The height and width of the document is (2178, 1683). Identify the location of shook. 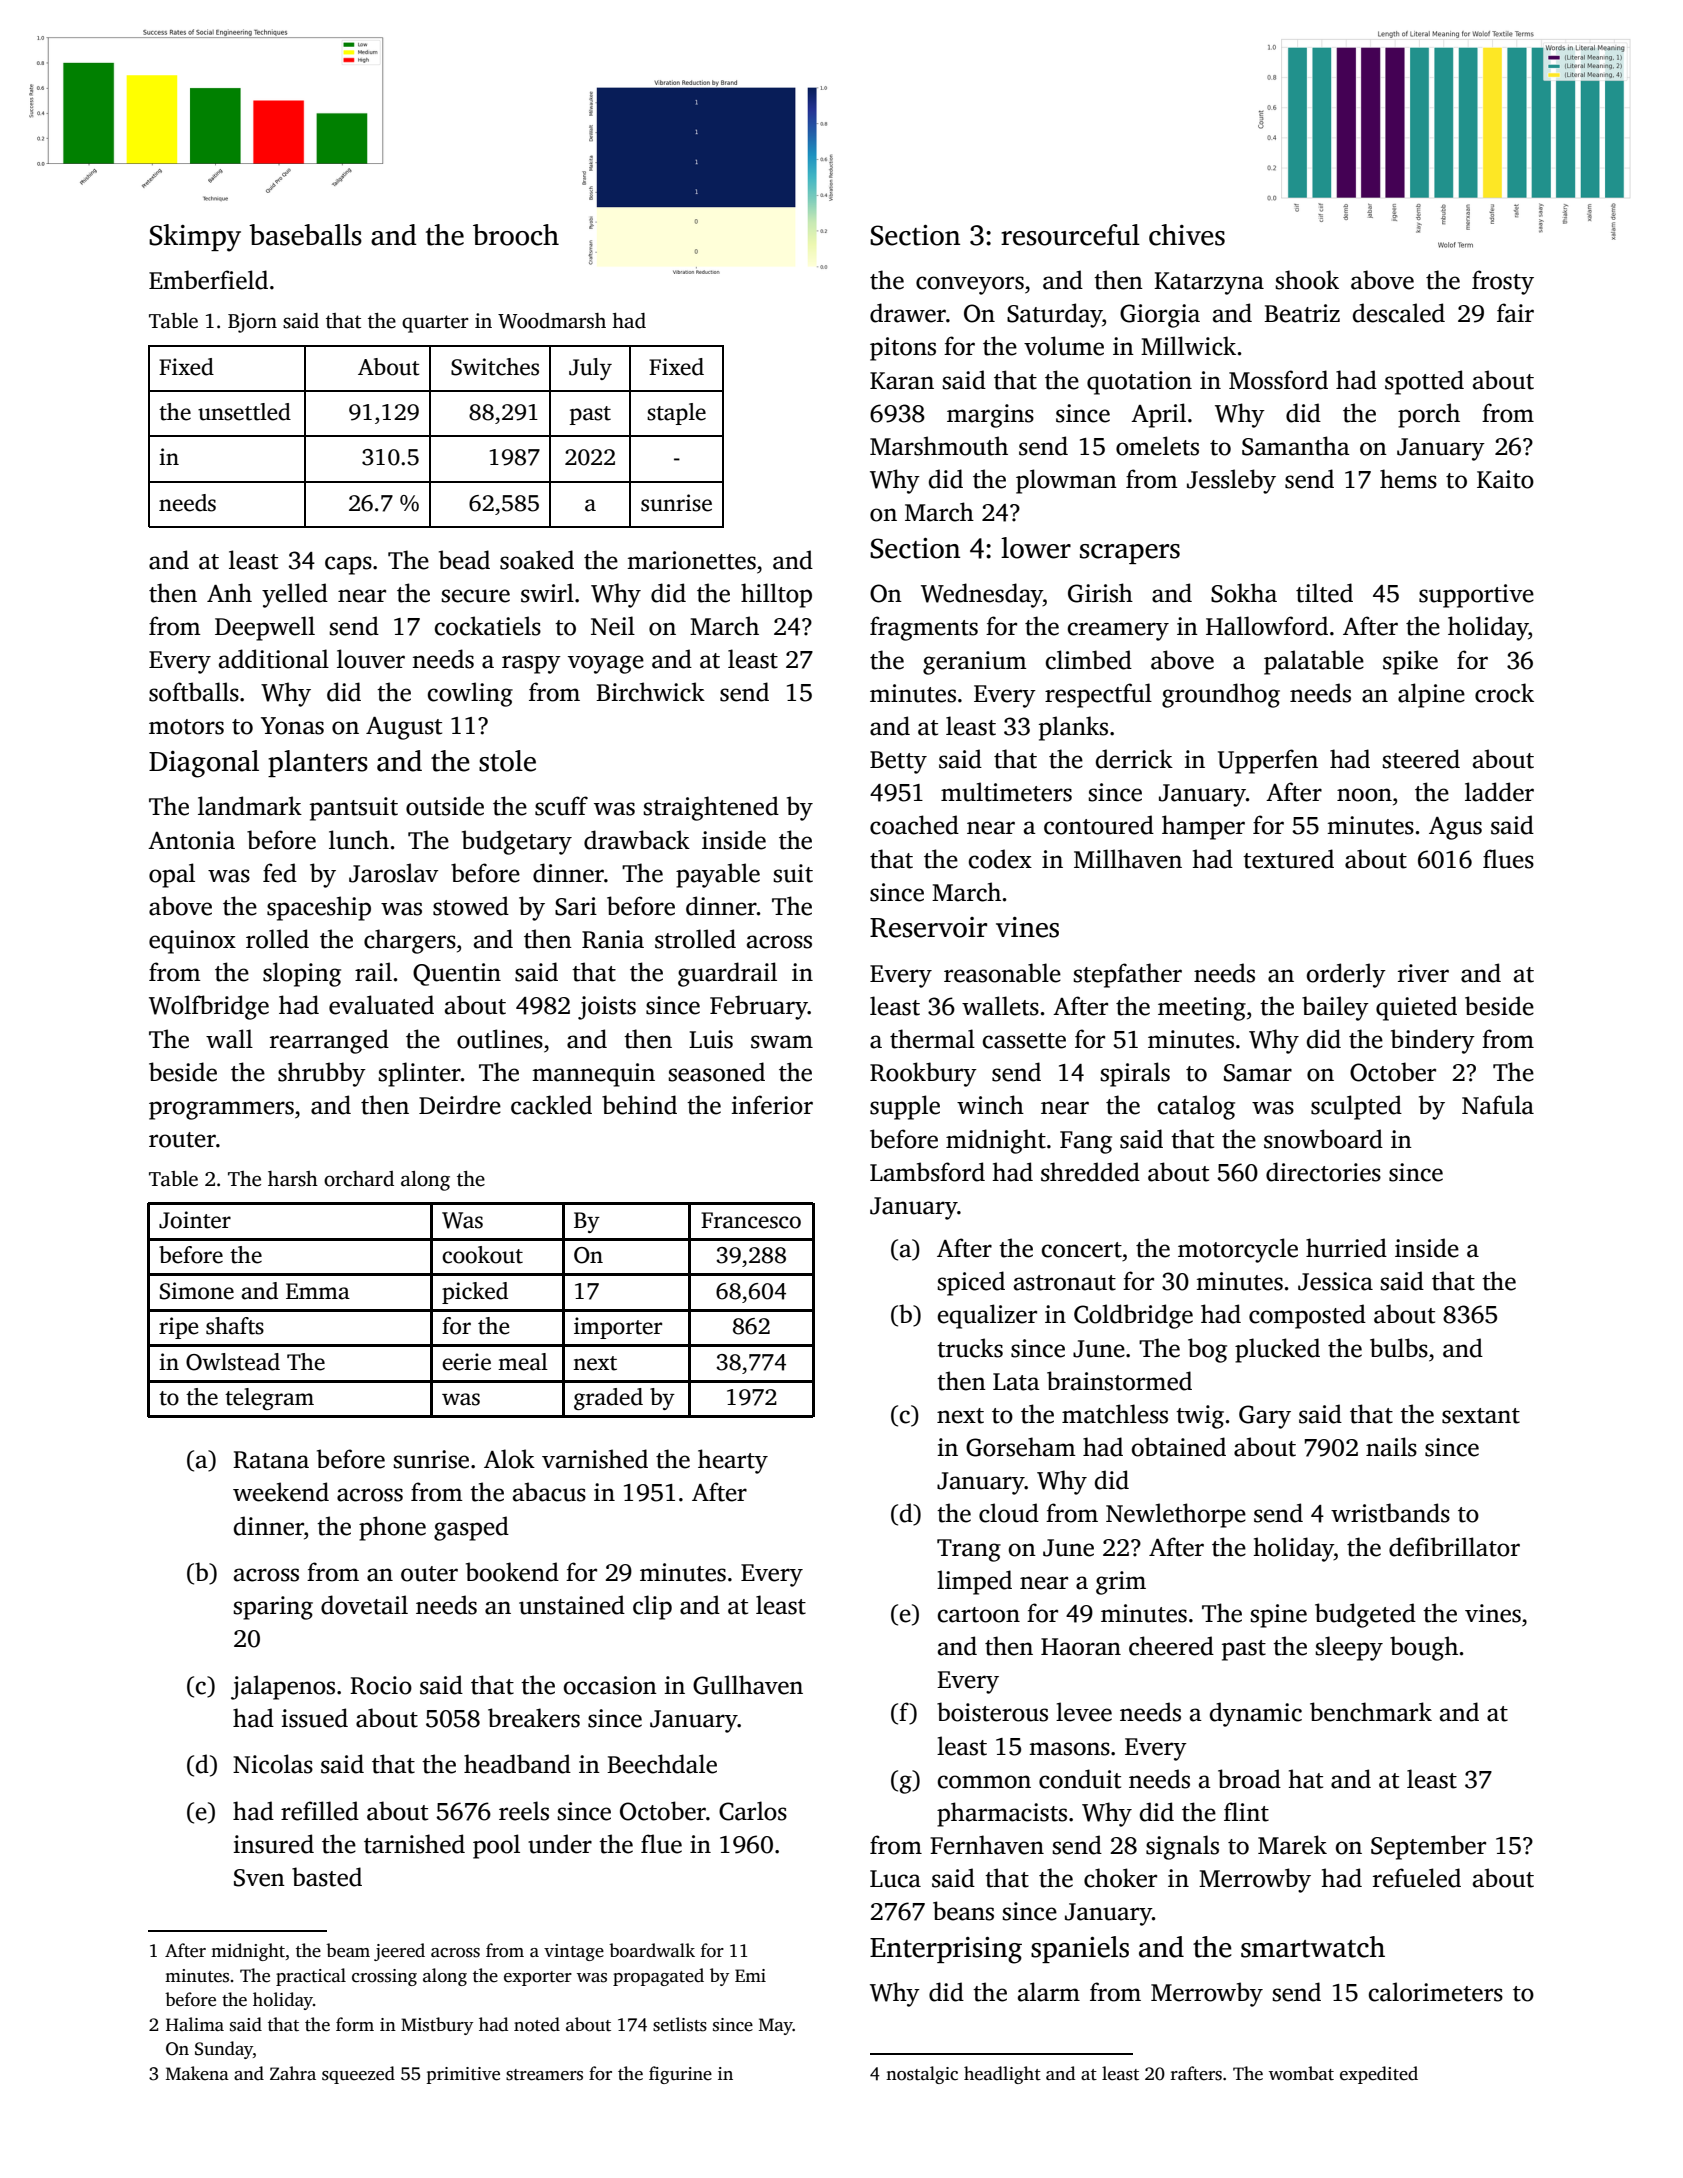
(1307, 280).
